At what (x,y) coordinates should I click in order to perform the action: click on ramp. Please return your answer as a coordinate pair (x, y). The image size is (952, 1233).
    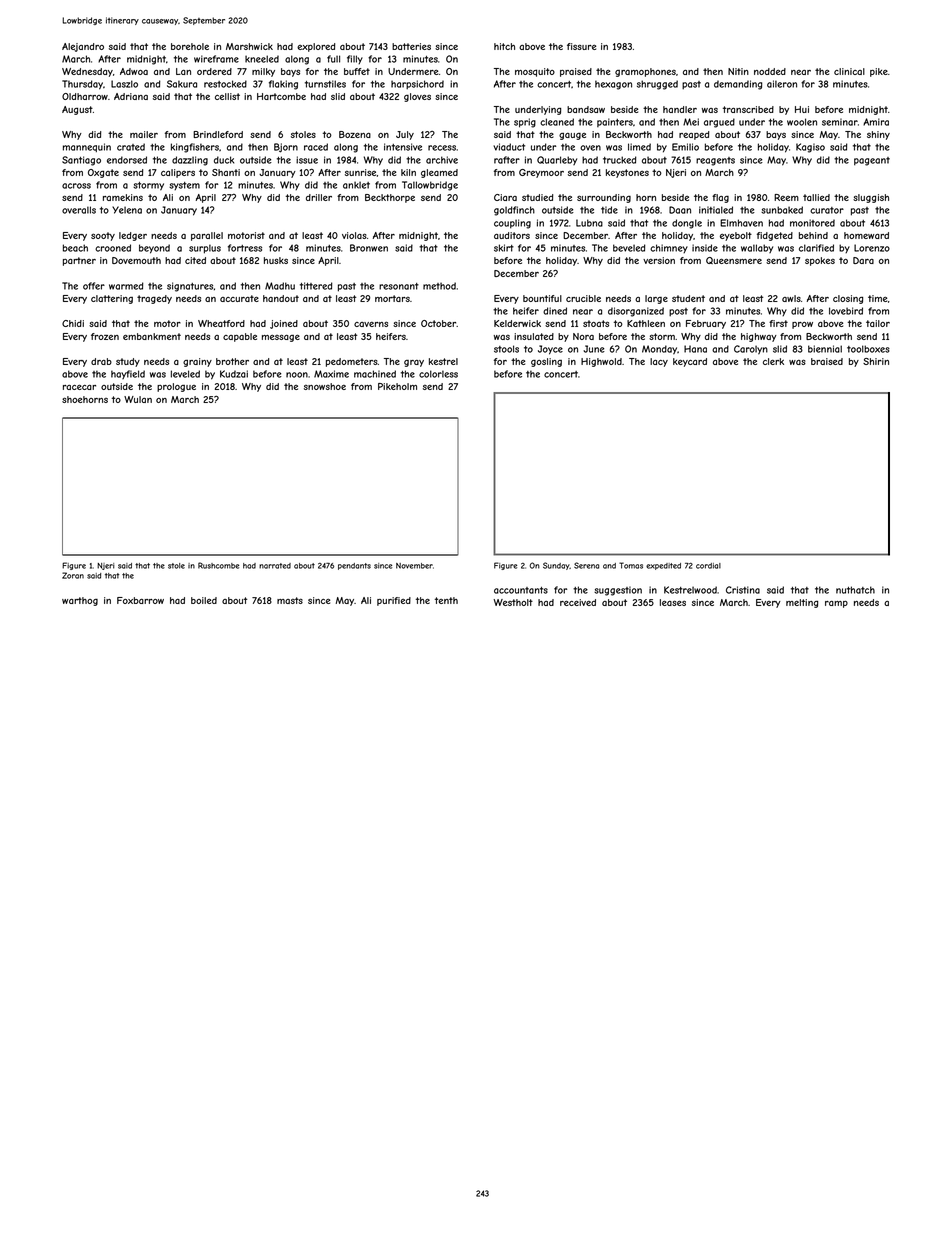
    Looking at the image, I should click on (836, 604).
